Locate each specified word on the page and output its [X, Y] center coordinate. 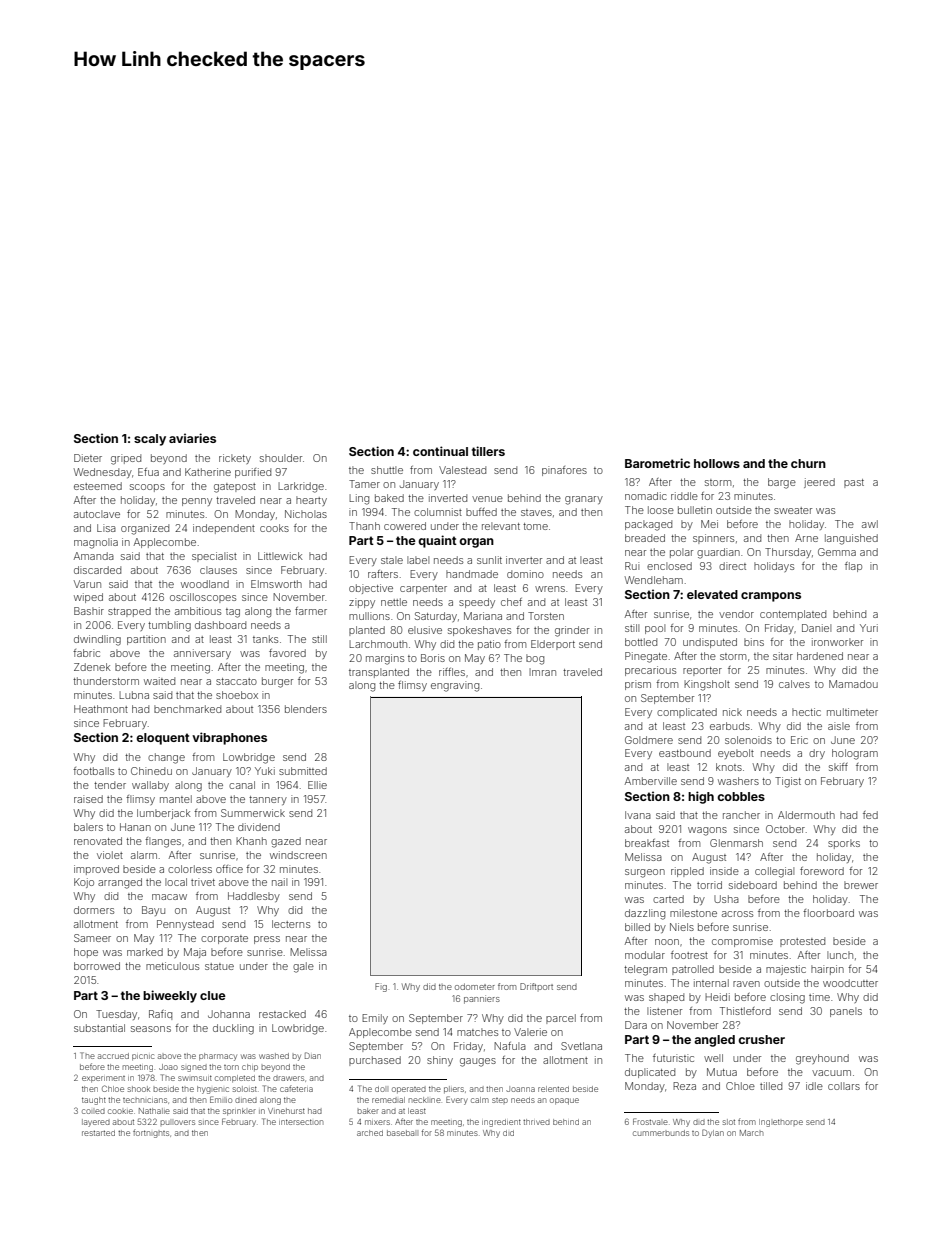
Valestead [462, 470]
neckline [424, 1100]
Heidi [717, 997]
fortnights [151, 1133]
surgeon [645, 873]
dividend [259, 827]
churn [808, 463]
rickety [235, 459]
